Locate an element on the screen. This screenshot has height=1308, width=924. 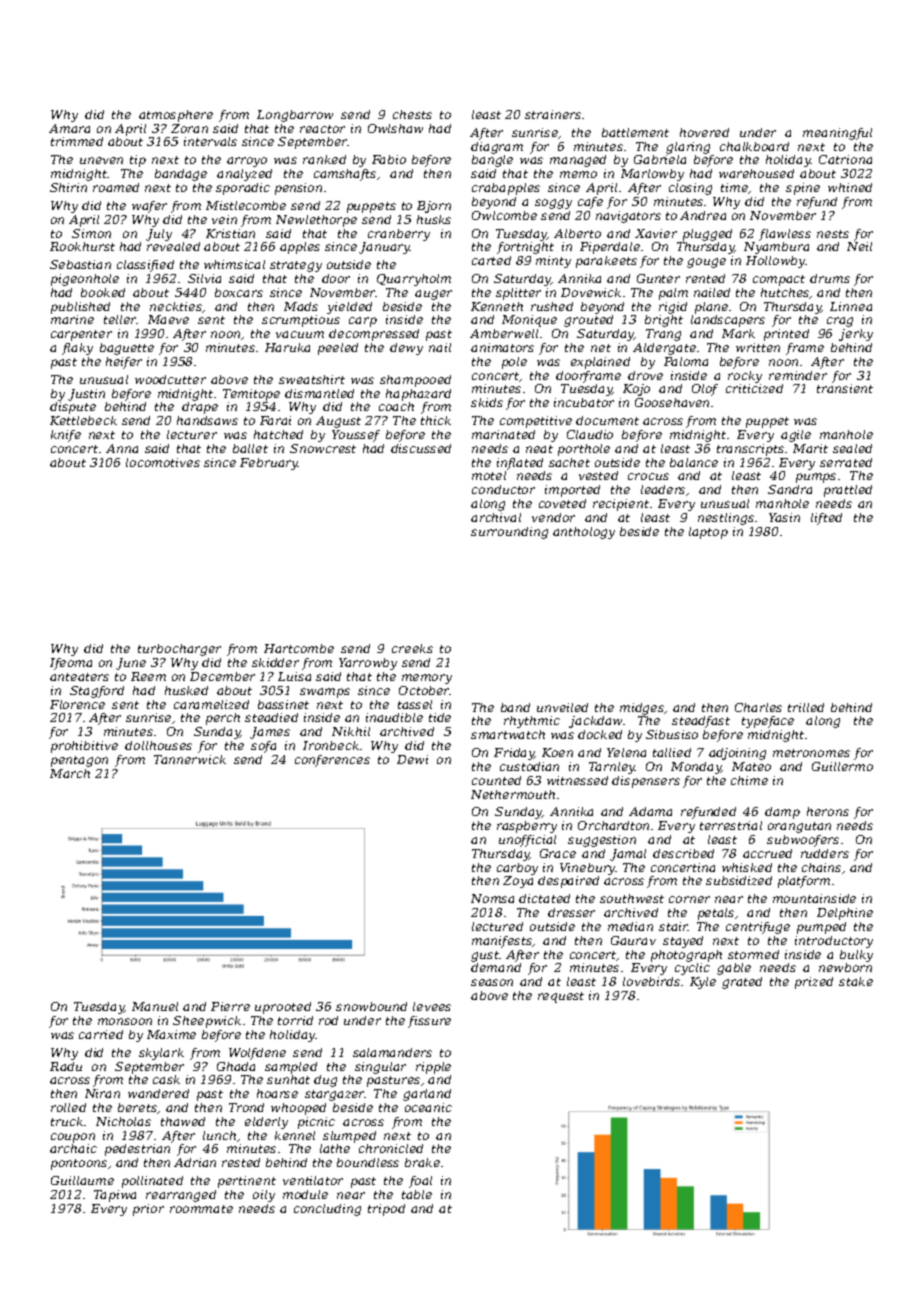
woodcutter is located at coordinates (170, 379).
